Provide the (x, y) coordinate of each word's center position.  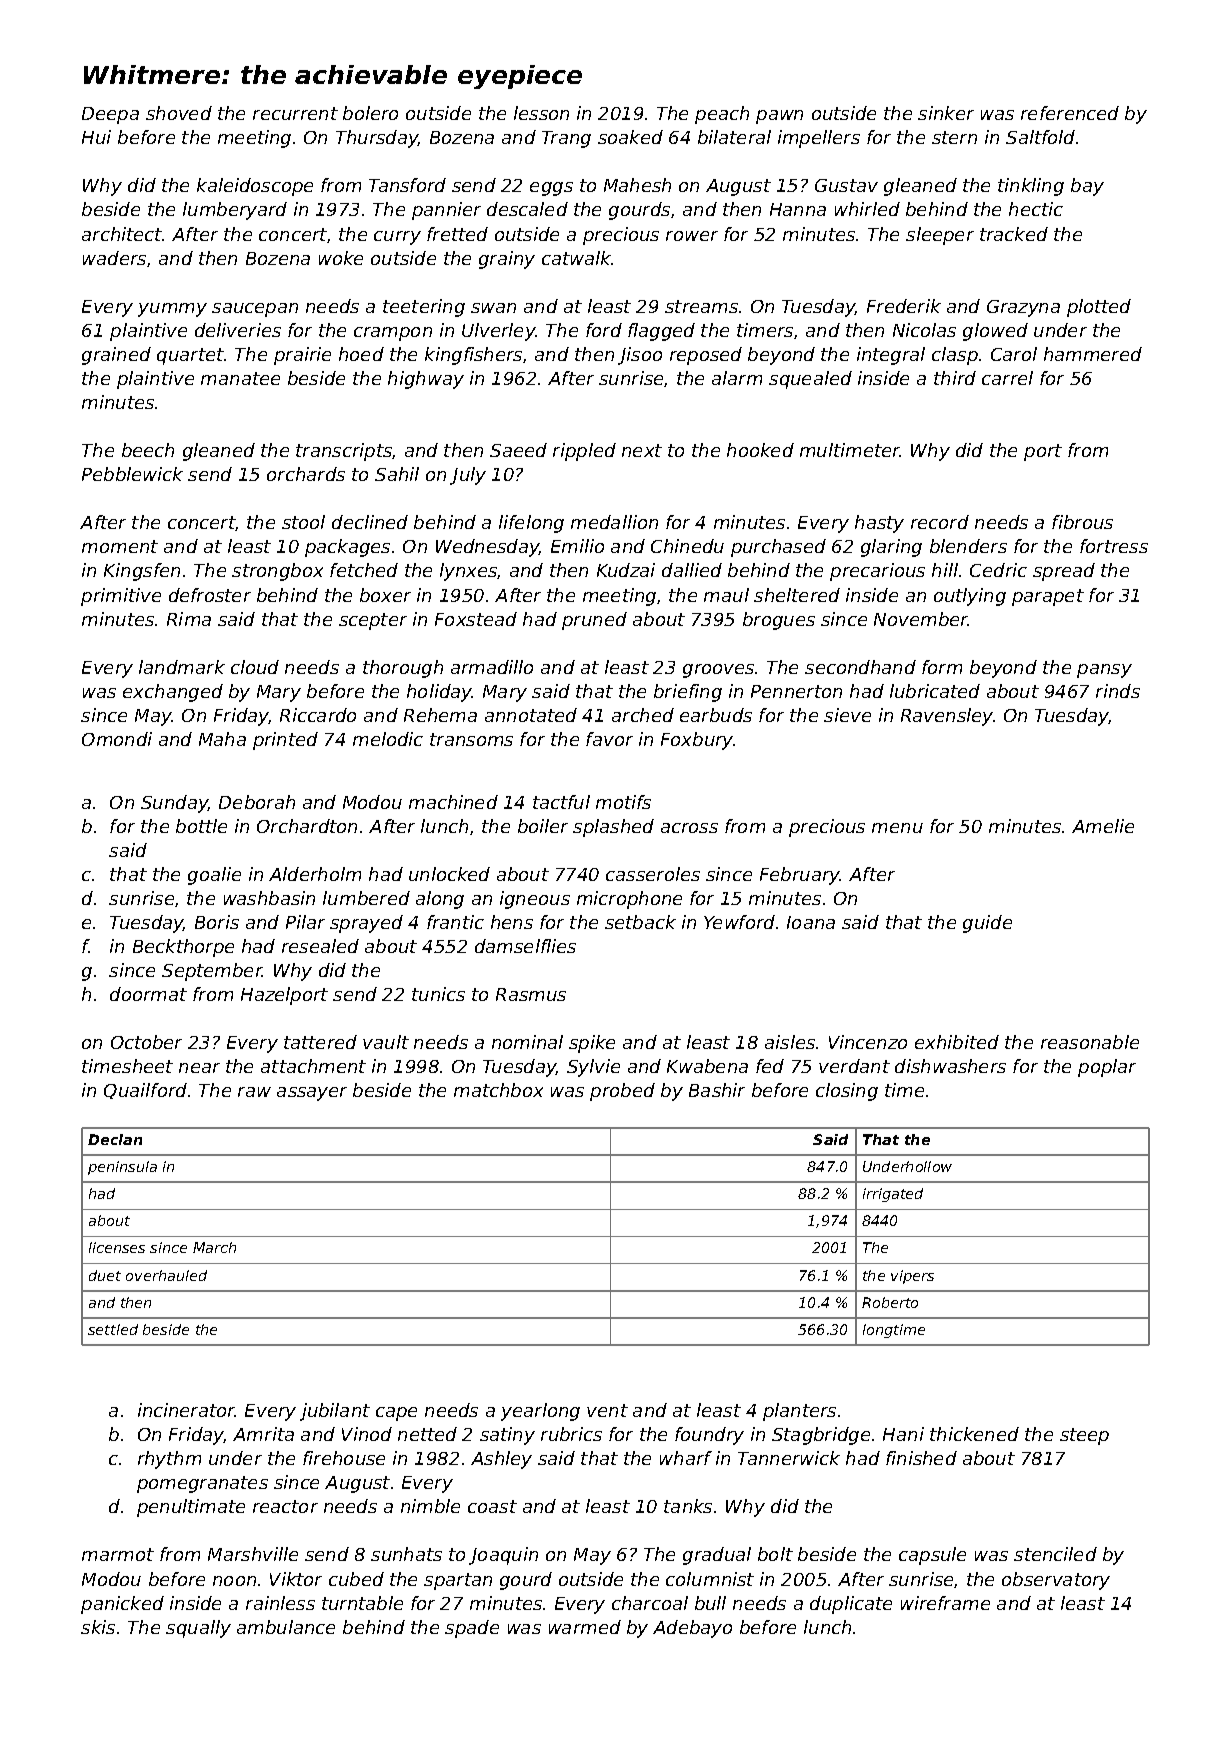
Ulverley (499, 332)
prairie (302, 356)
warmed (585, 1627)
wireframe (945, 1603)
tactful (561, 802)
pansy (1104, 671)
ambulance (286, 1627)
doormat (148, 994)
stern (954, 137)
